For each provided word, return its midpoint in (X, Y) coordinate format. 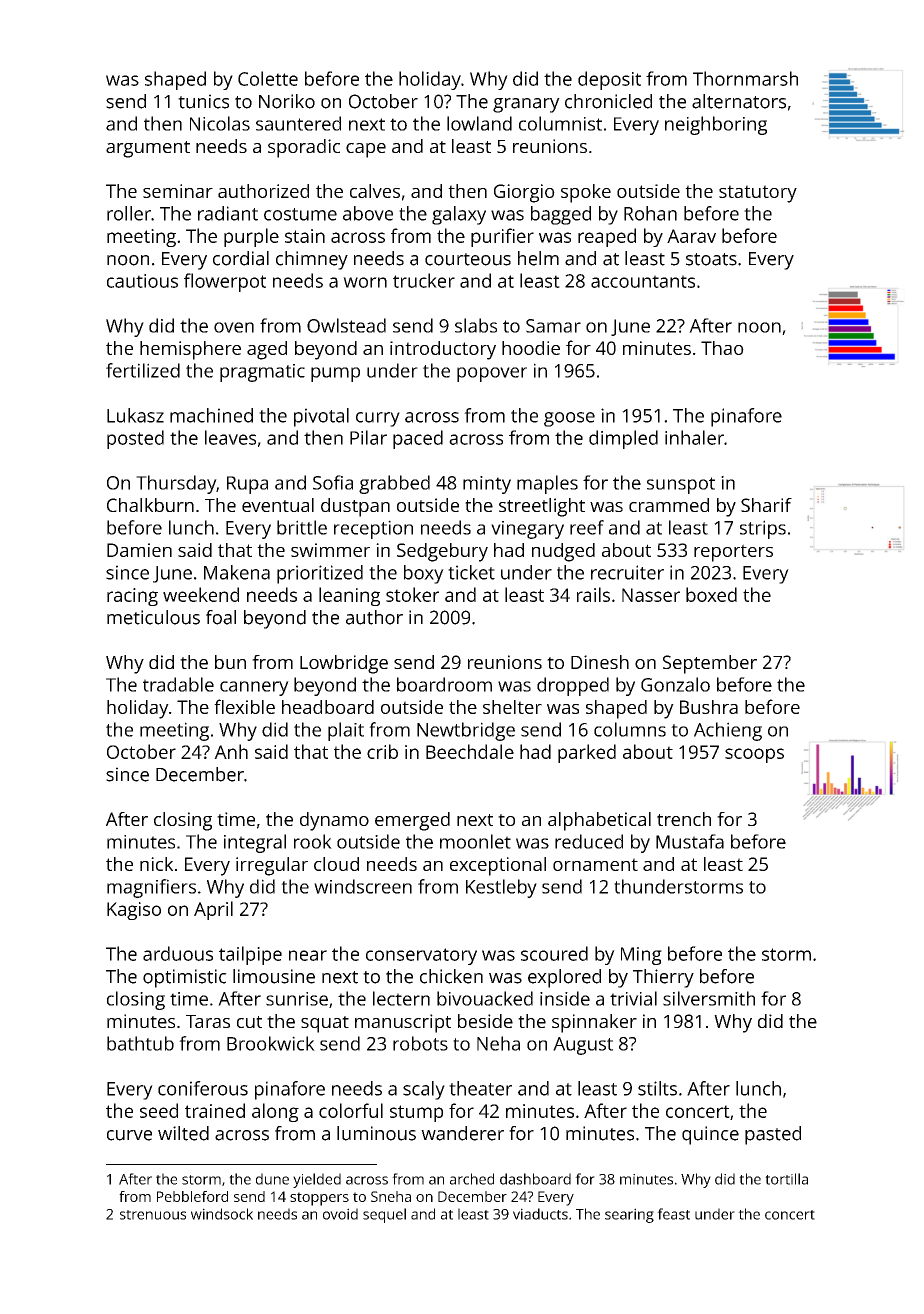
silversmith (709, 998)
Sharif (766, 505)
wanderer (462, 1133)
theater (480, 1088)
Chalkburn (150, 505)
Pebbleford (192, 1196)
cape (366, 150)
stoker (412, 594)
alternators (739, 101)
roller (129, 213)
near (308, 955)
